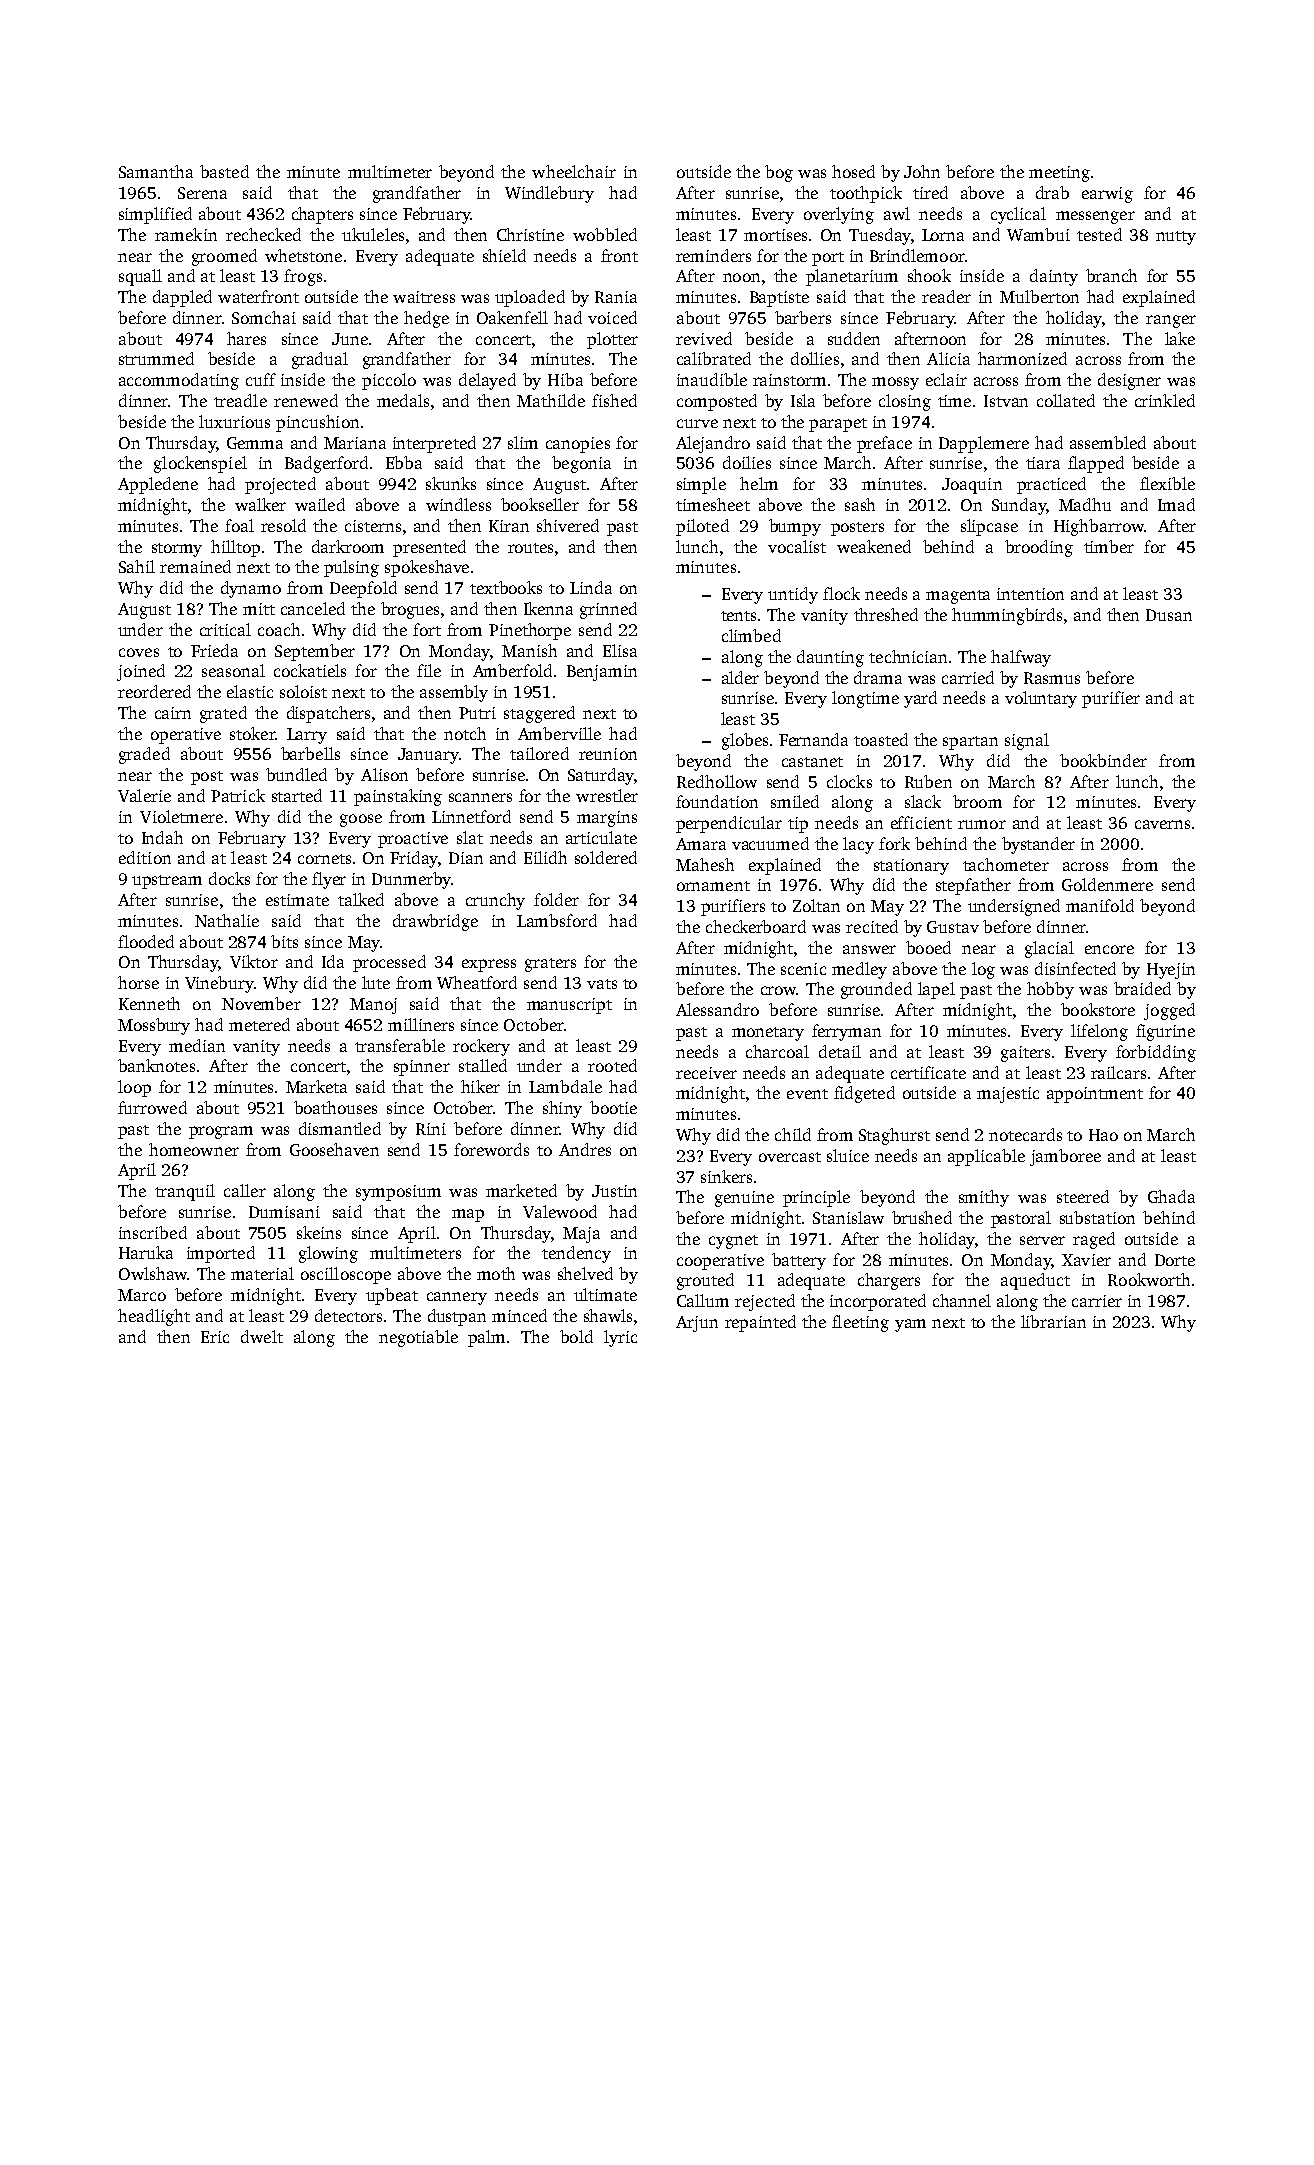 The image size is (1314, 2165). I want to click on textbooks, so click(506, 587).
